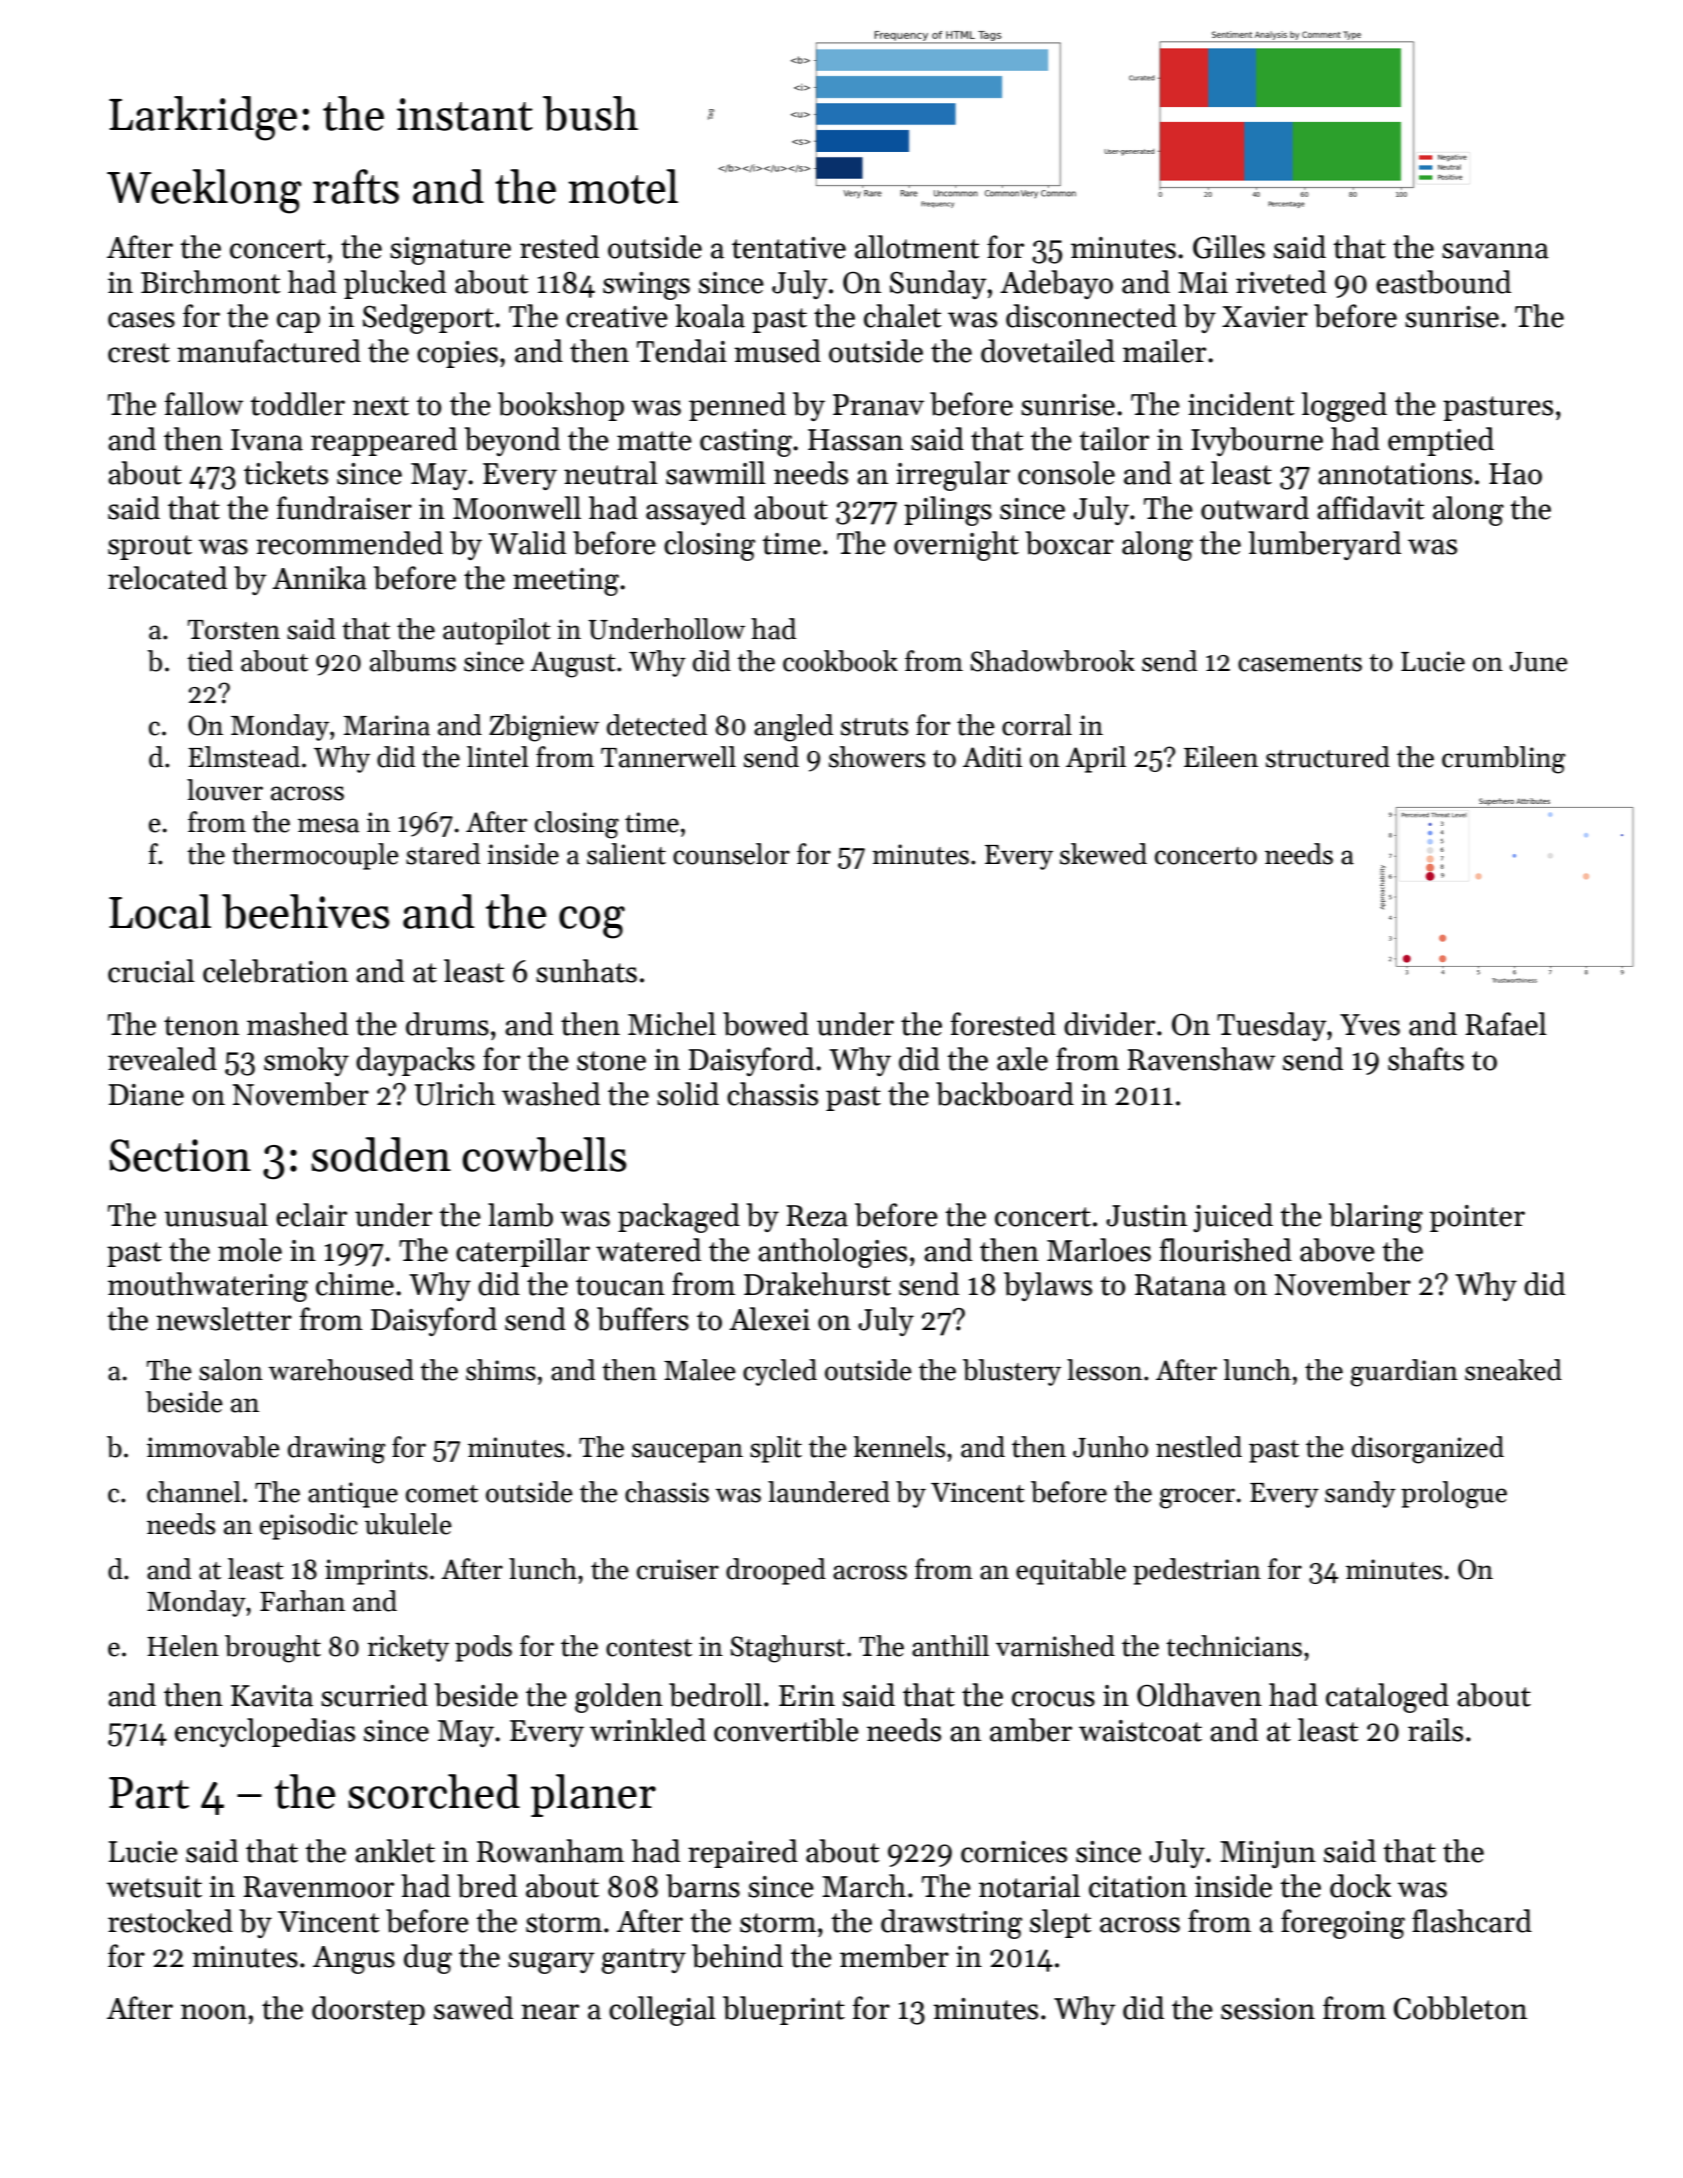 This screenshot has height=2178, width=1683. Describe the element at coordinates (1472, 1921) in the screenshot. I see `flashcard` at that location.
